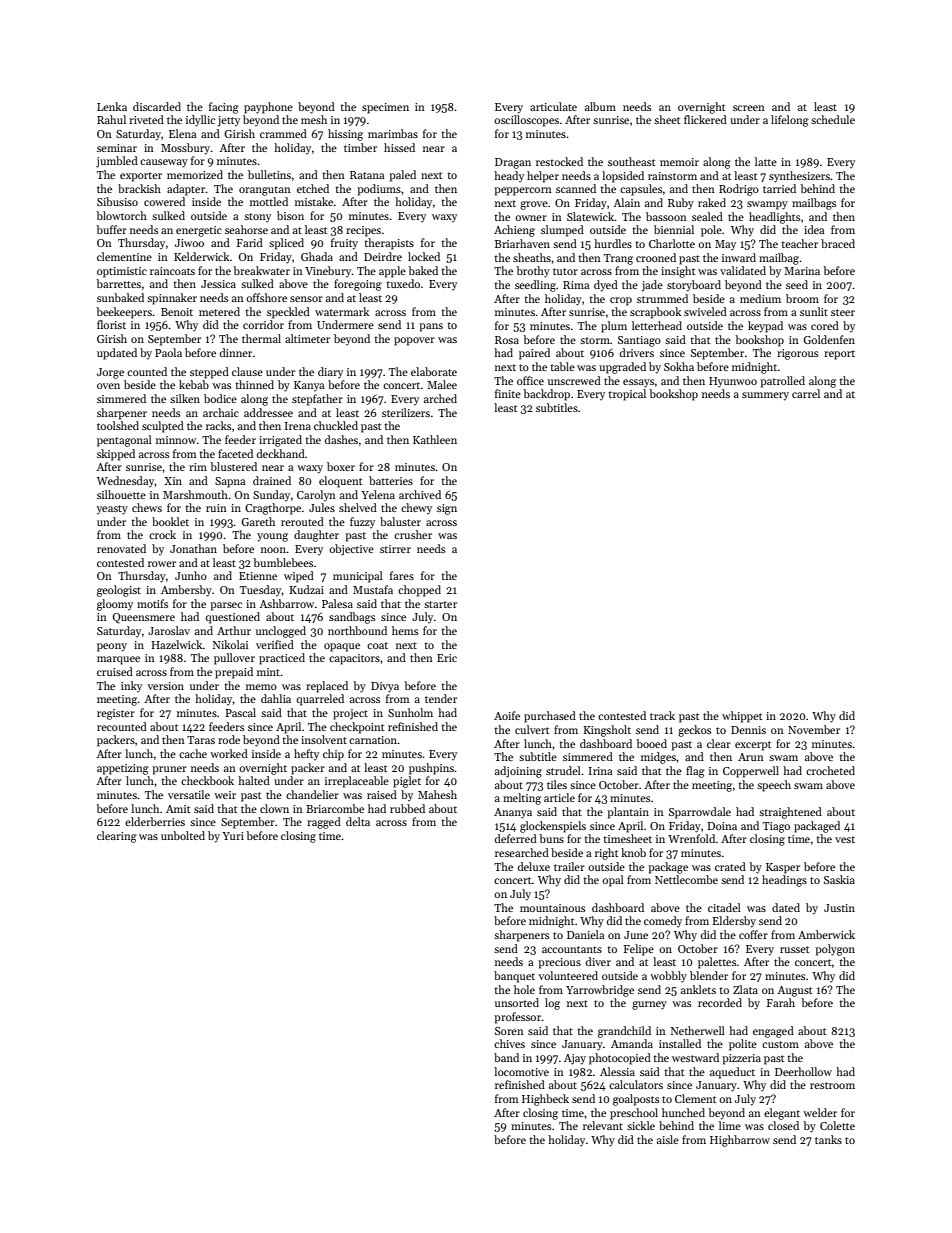 The image size is (952, 1233). What do you see at coordinates (209, 373) in the image?
I see `stepped` at bounding box center [209, 373].
